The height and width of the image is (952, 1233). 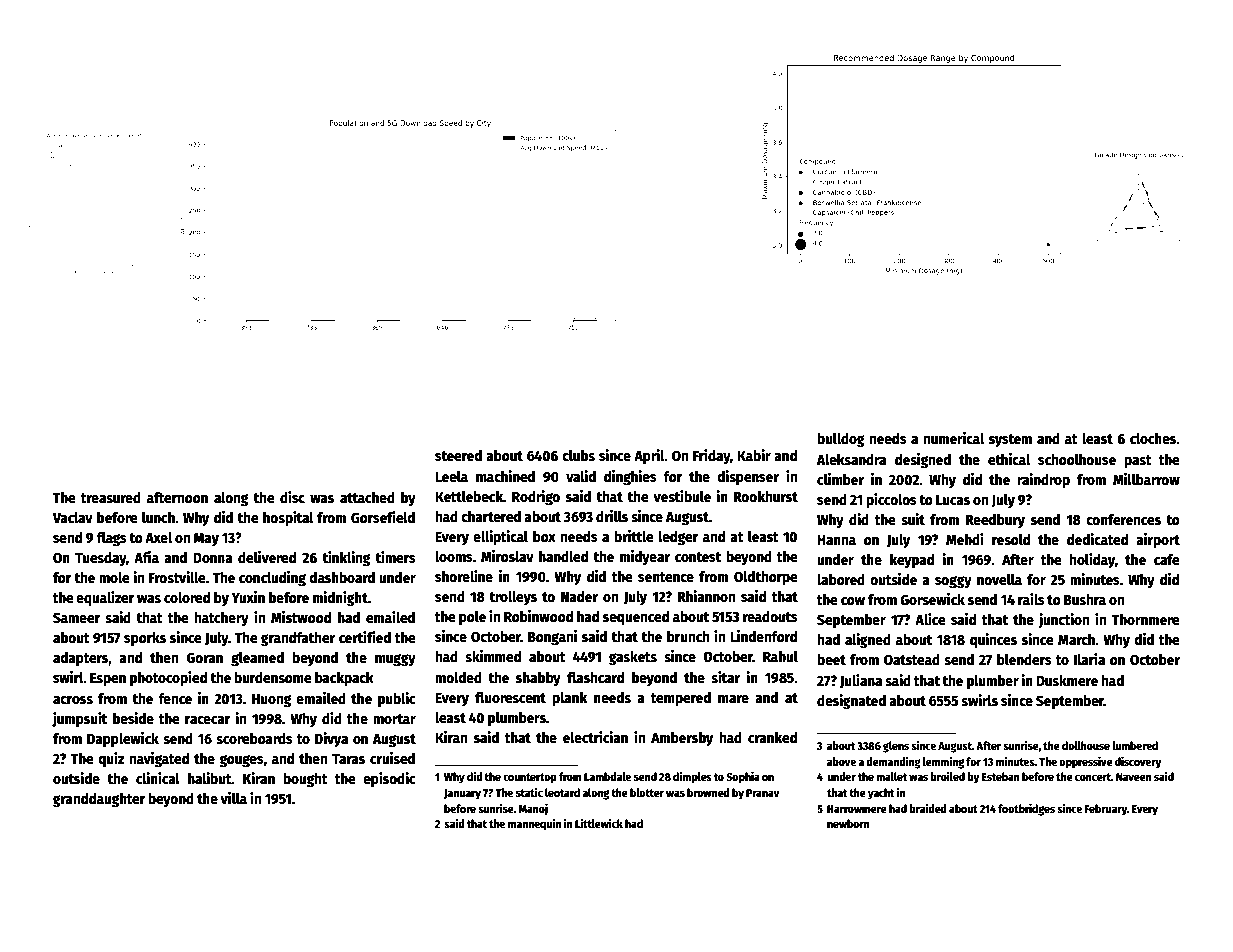 I want to click on steered, so click(x=458, y=455).
